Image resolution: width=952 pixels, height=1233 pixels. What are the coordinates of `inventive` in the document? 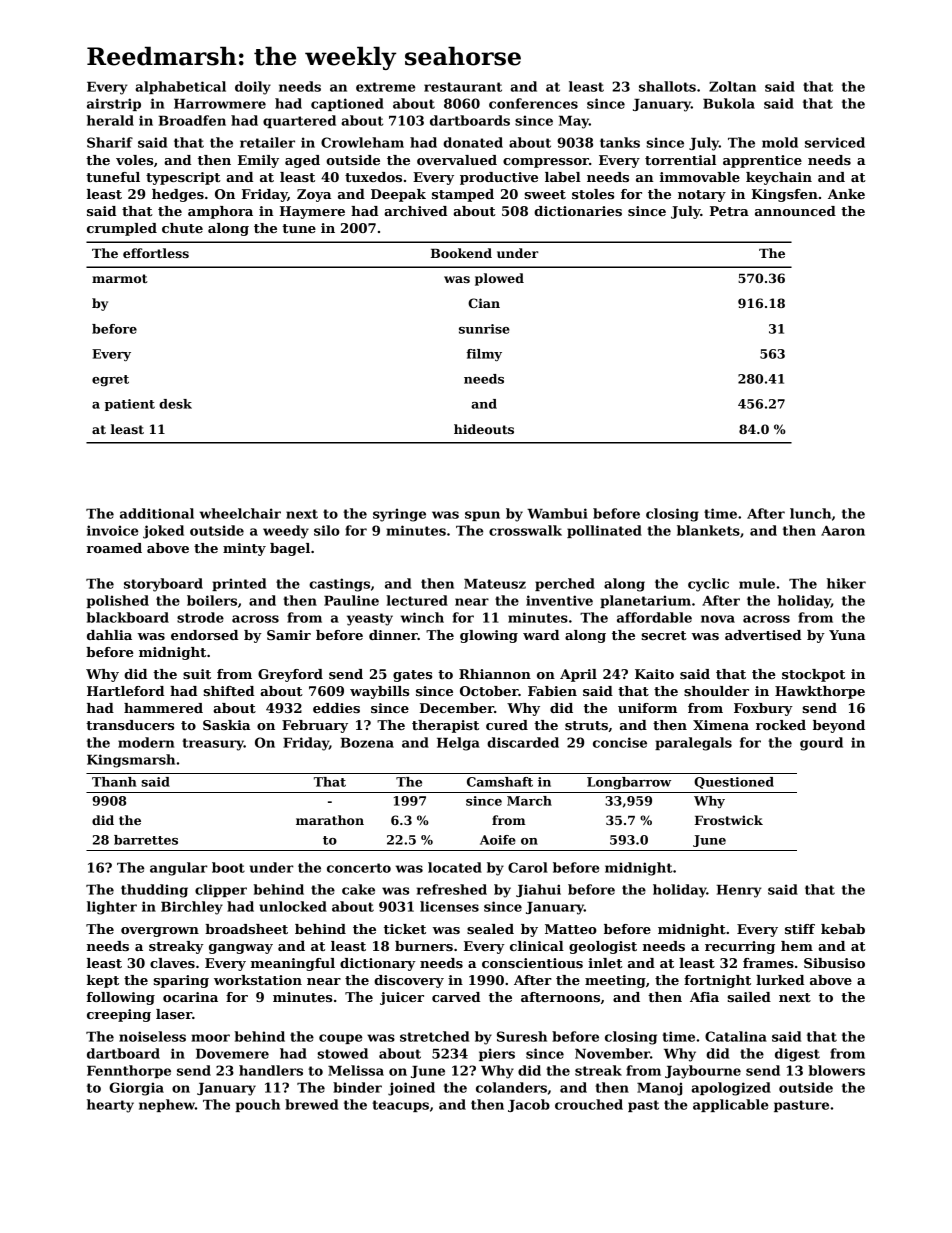 It's located at (559, 600).
